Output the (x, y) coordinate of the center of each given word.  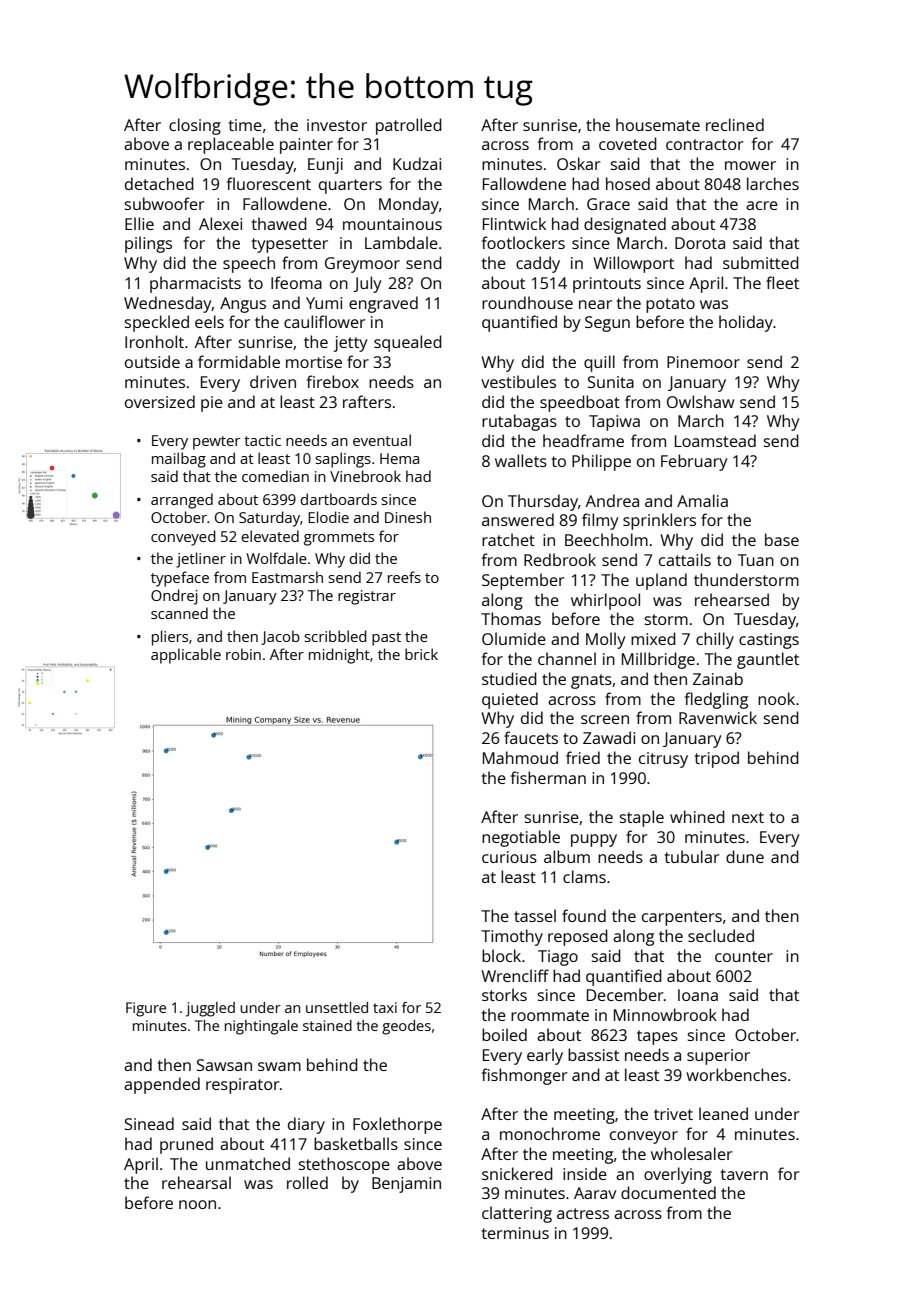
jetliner (201, 560)
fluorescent (269, 183)
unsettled (337, 1007)
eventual (382, 440)
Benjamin (406, 1185)
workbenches (736, 1074)
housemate (658, 124)
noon (197, 1204)
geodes (406, 1027)
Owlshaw (700, 401)
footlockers (523, 242)
